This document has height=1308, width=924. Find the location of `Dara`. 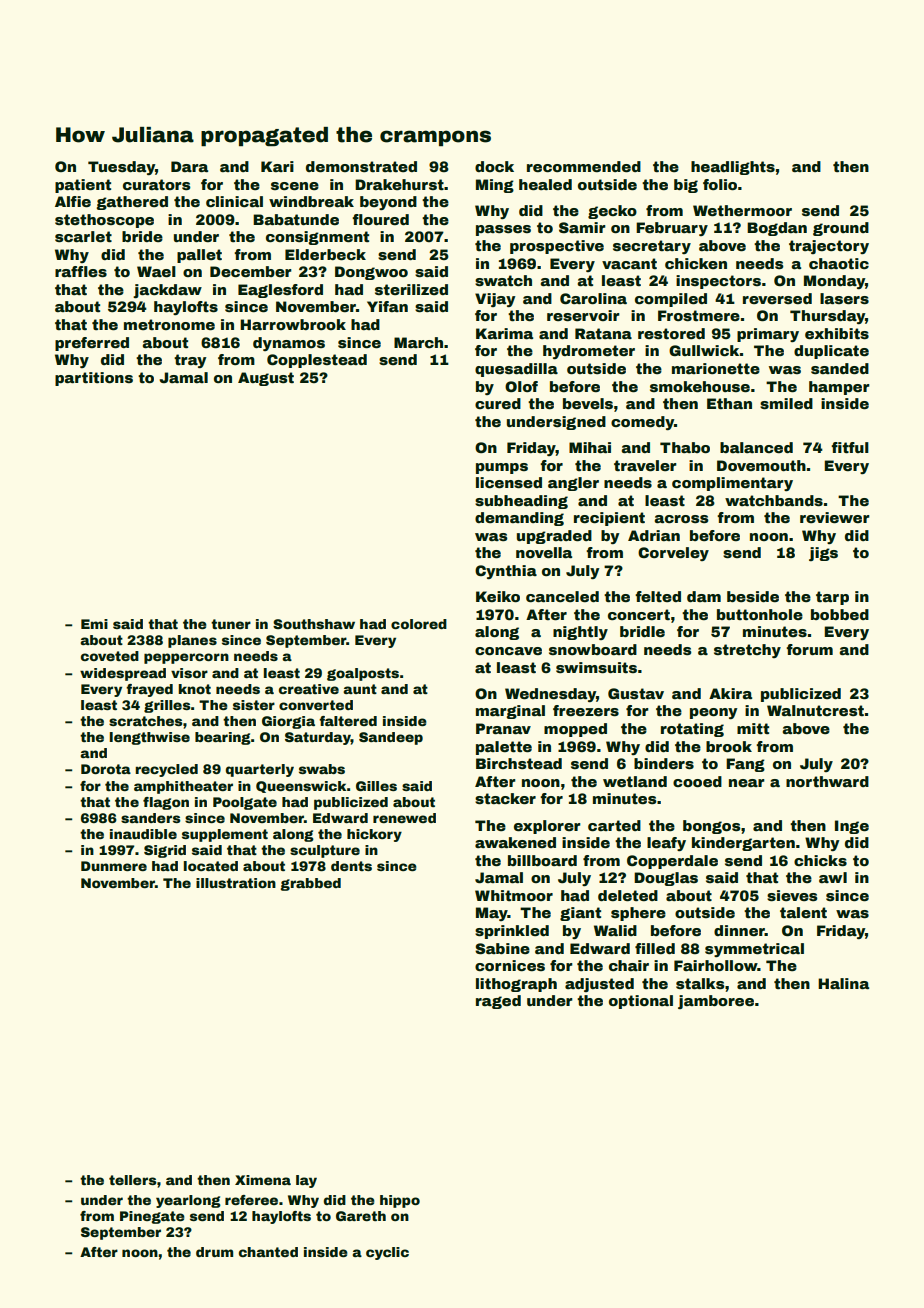

Dara is located at coordinates (189, 166).
